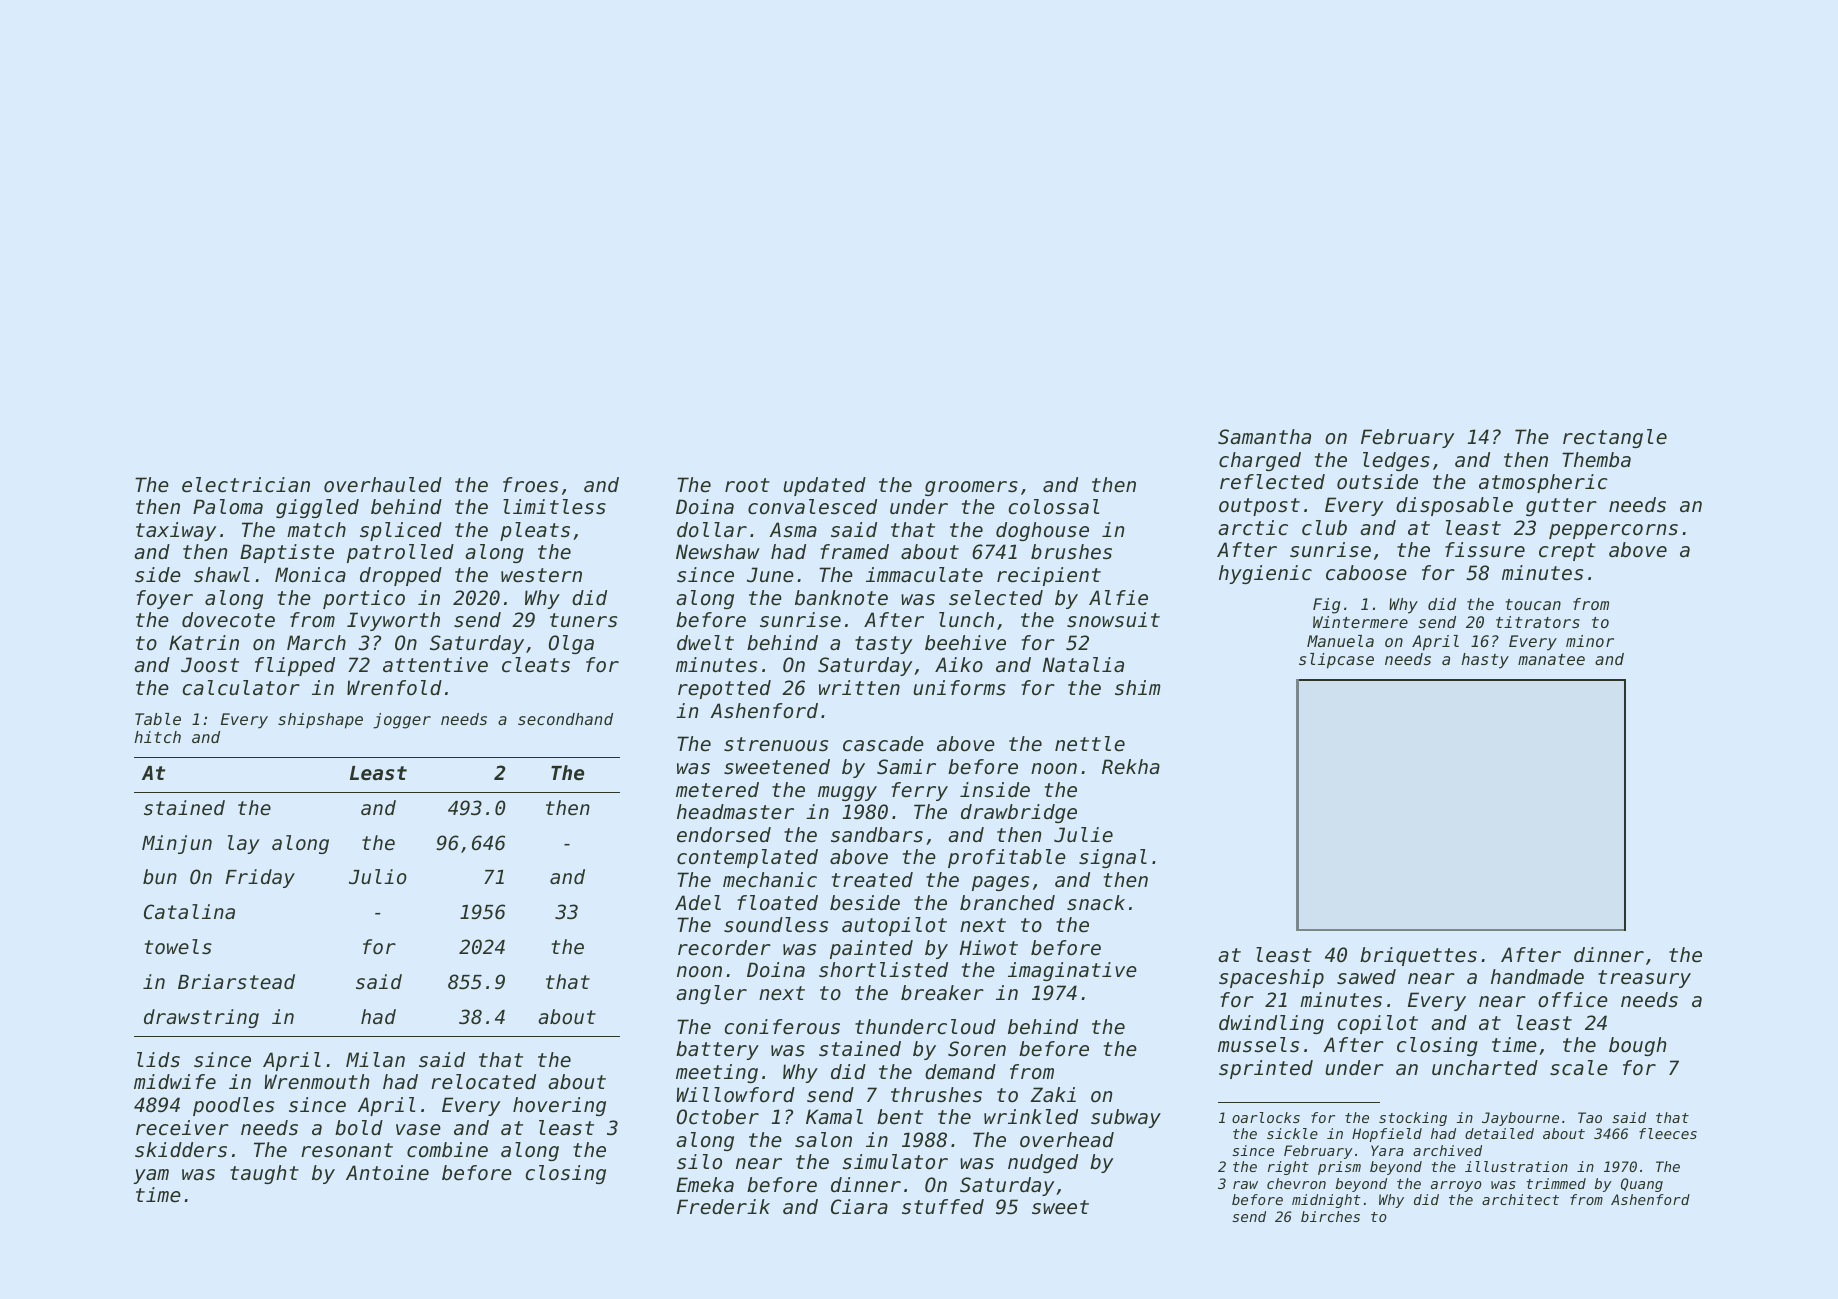  What do you see at coordinates (401, 531) in the page?
I see `spliced` at bounding box center [401, 531].
